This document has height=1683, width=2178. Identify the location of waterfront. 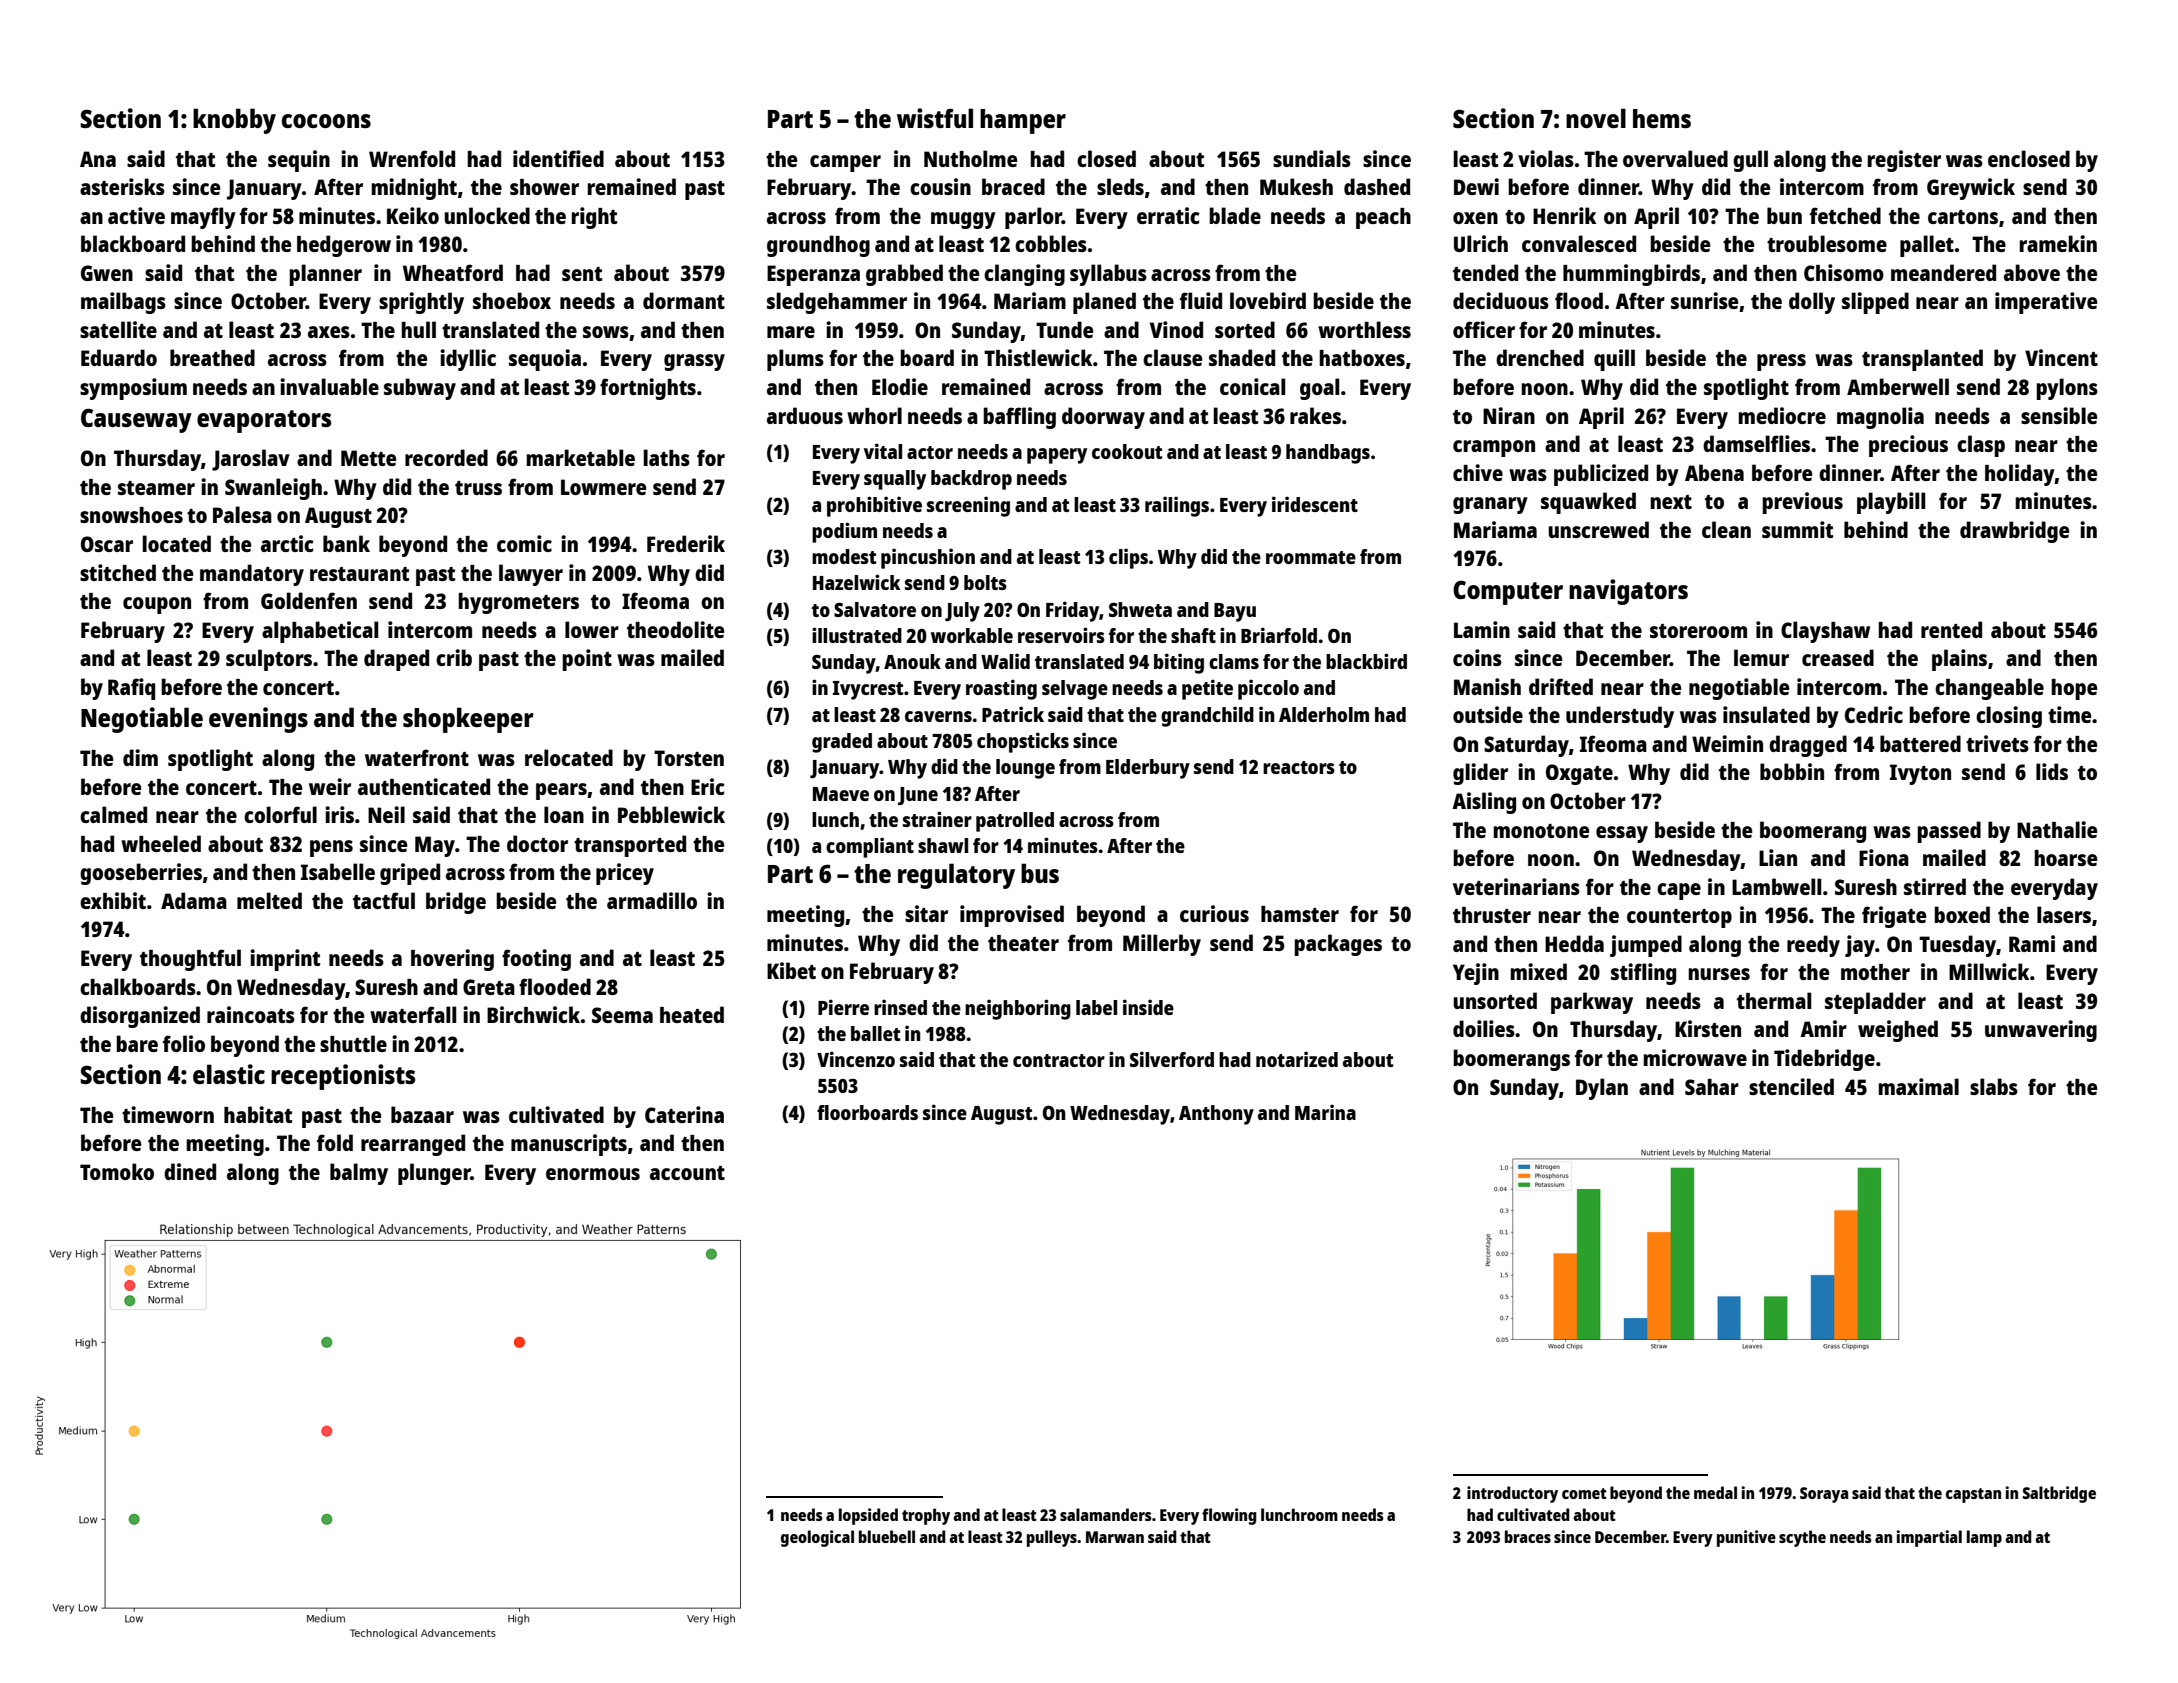
(417, 757).
